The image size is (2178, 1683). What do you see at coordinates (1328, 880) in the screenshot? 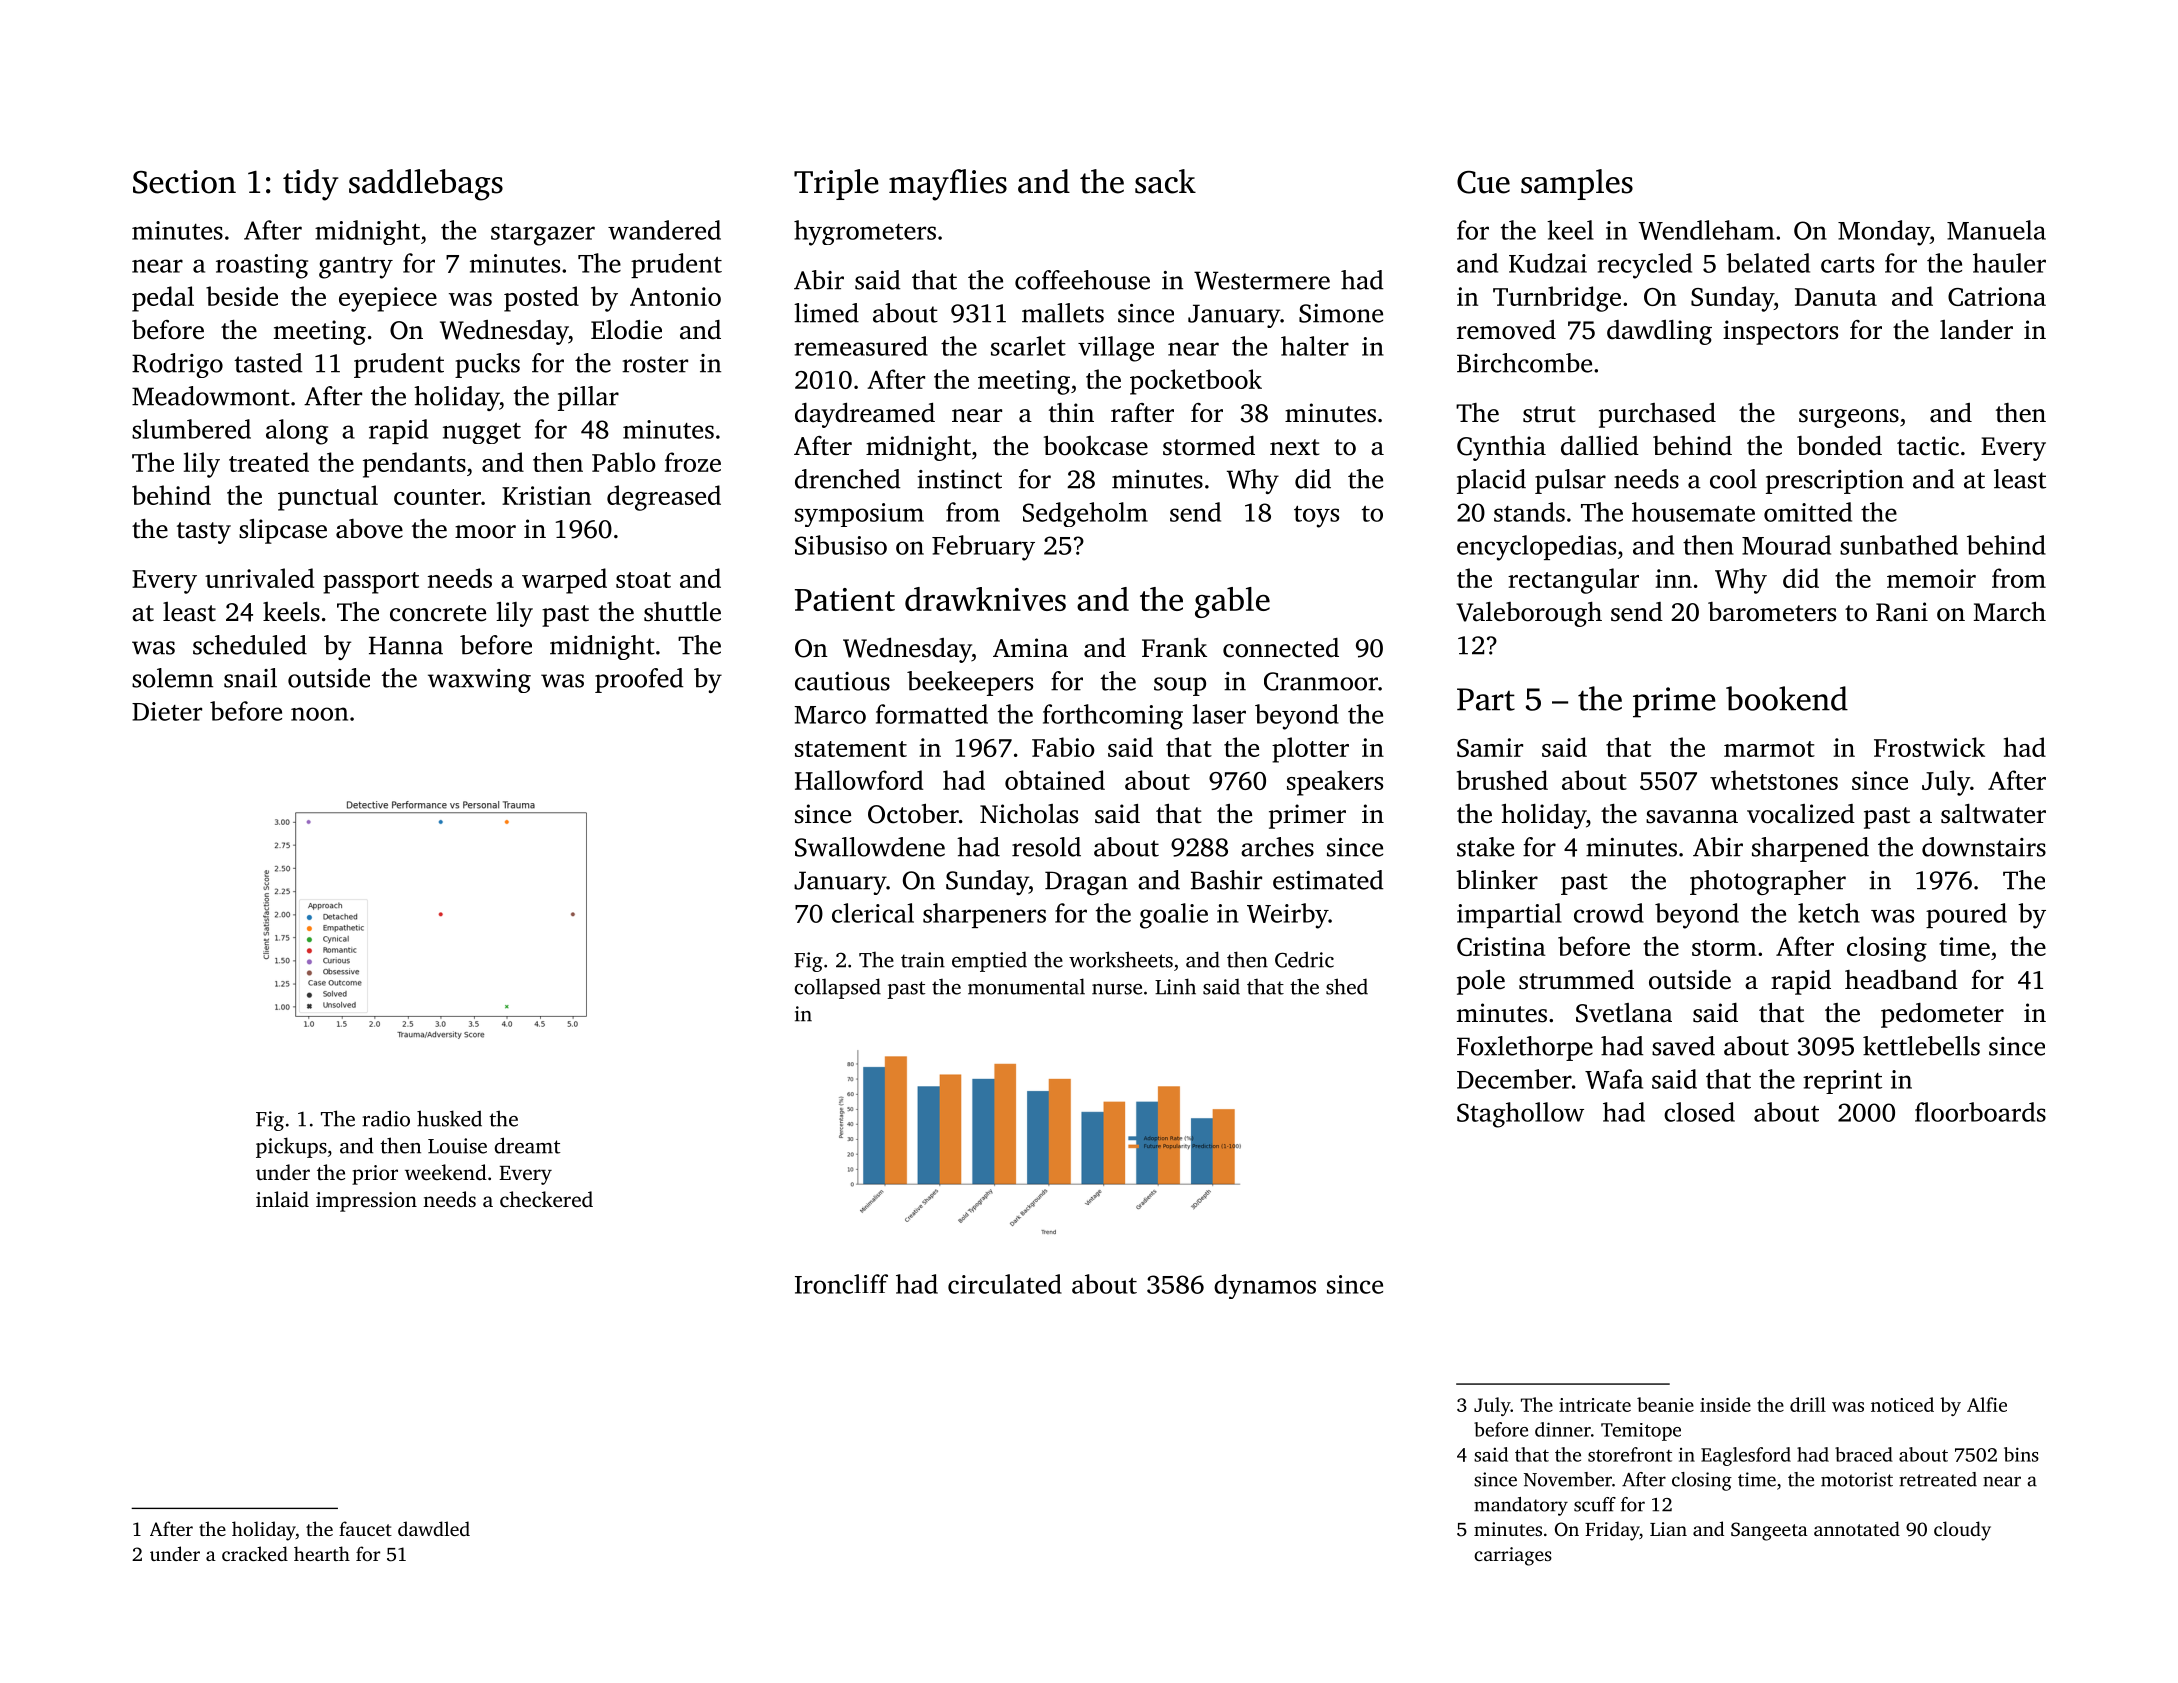
I see `estimated` at bounding box center [1328, 880].
